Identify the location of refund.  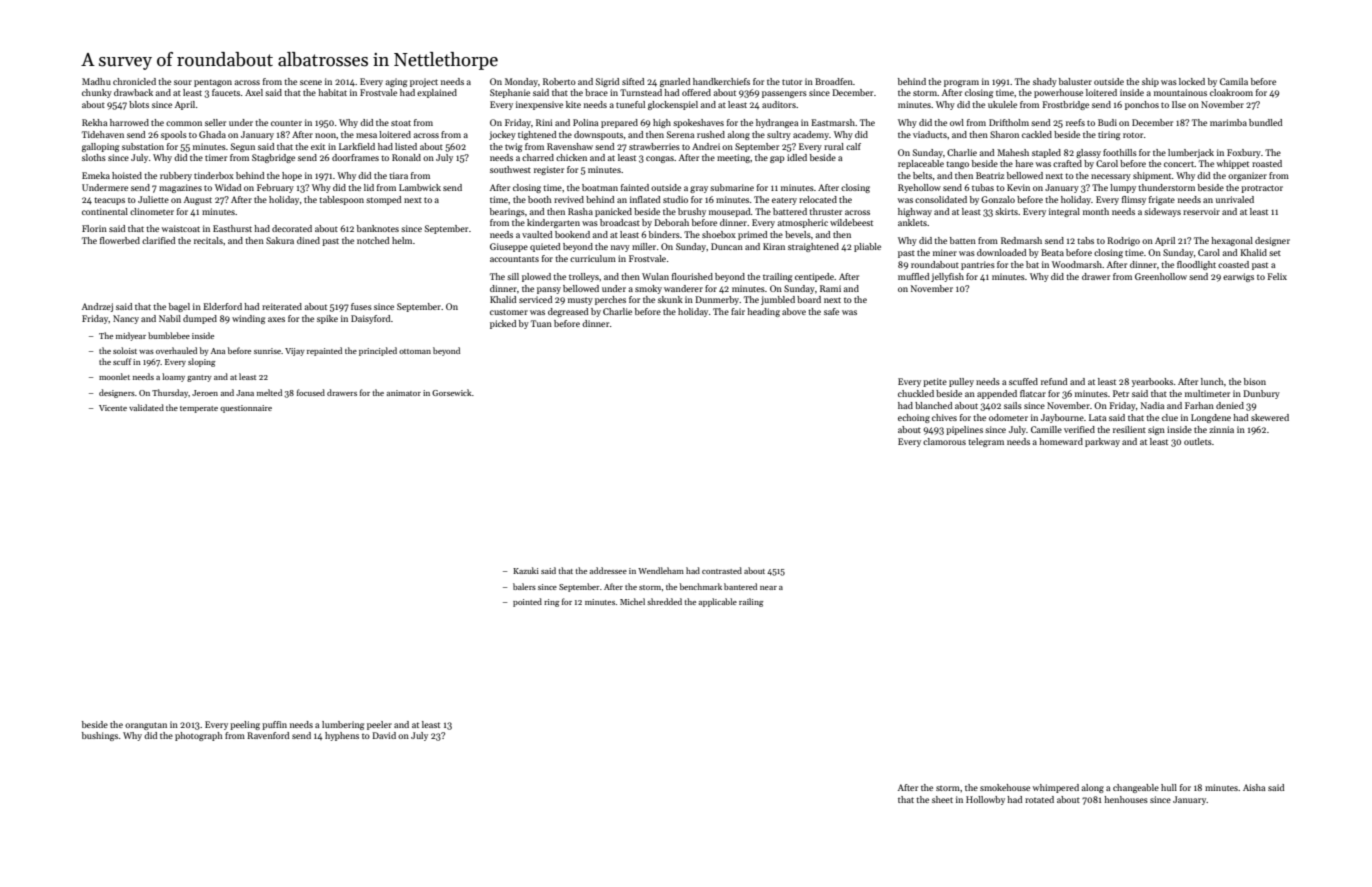
(1054, 381).
